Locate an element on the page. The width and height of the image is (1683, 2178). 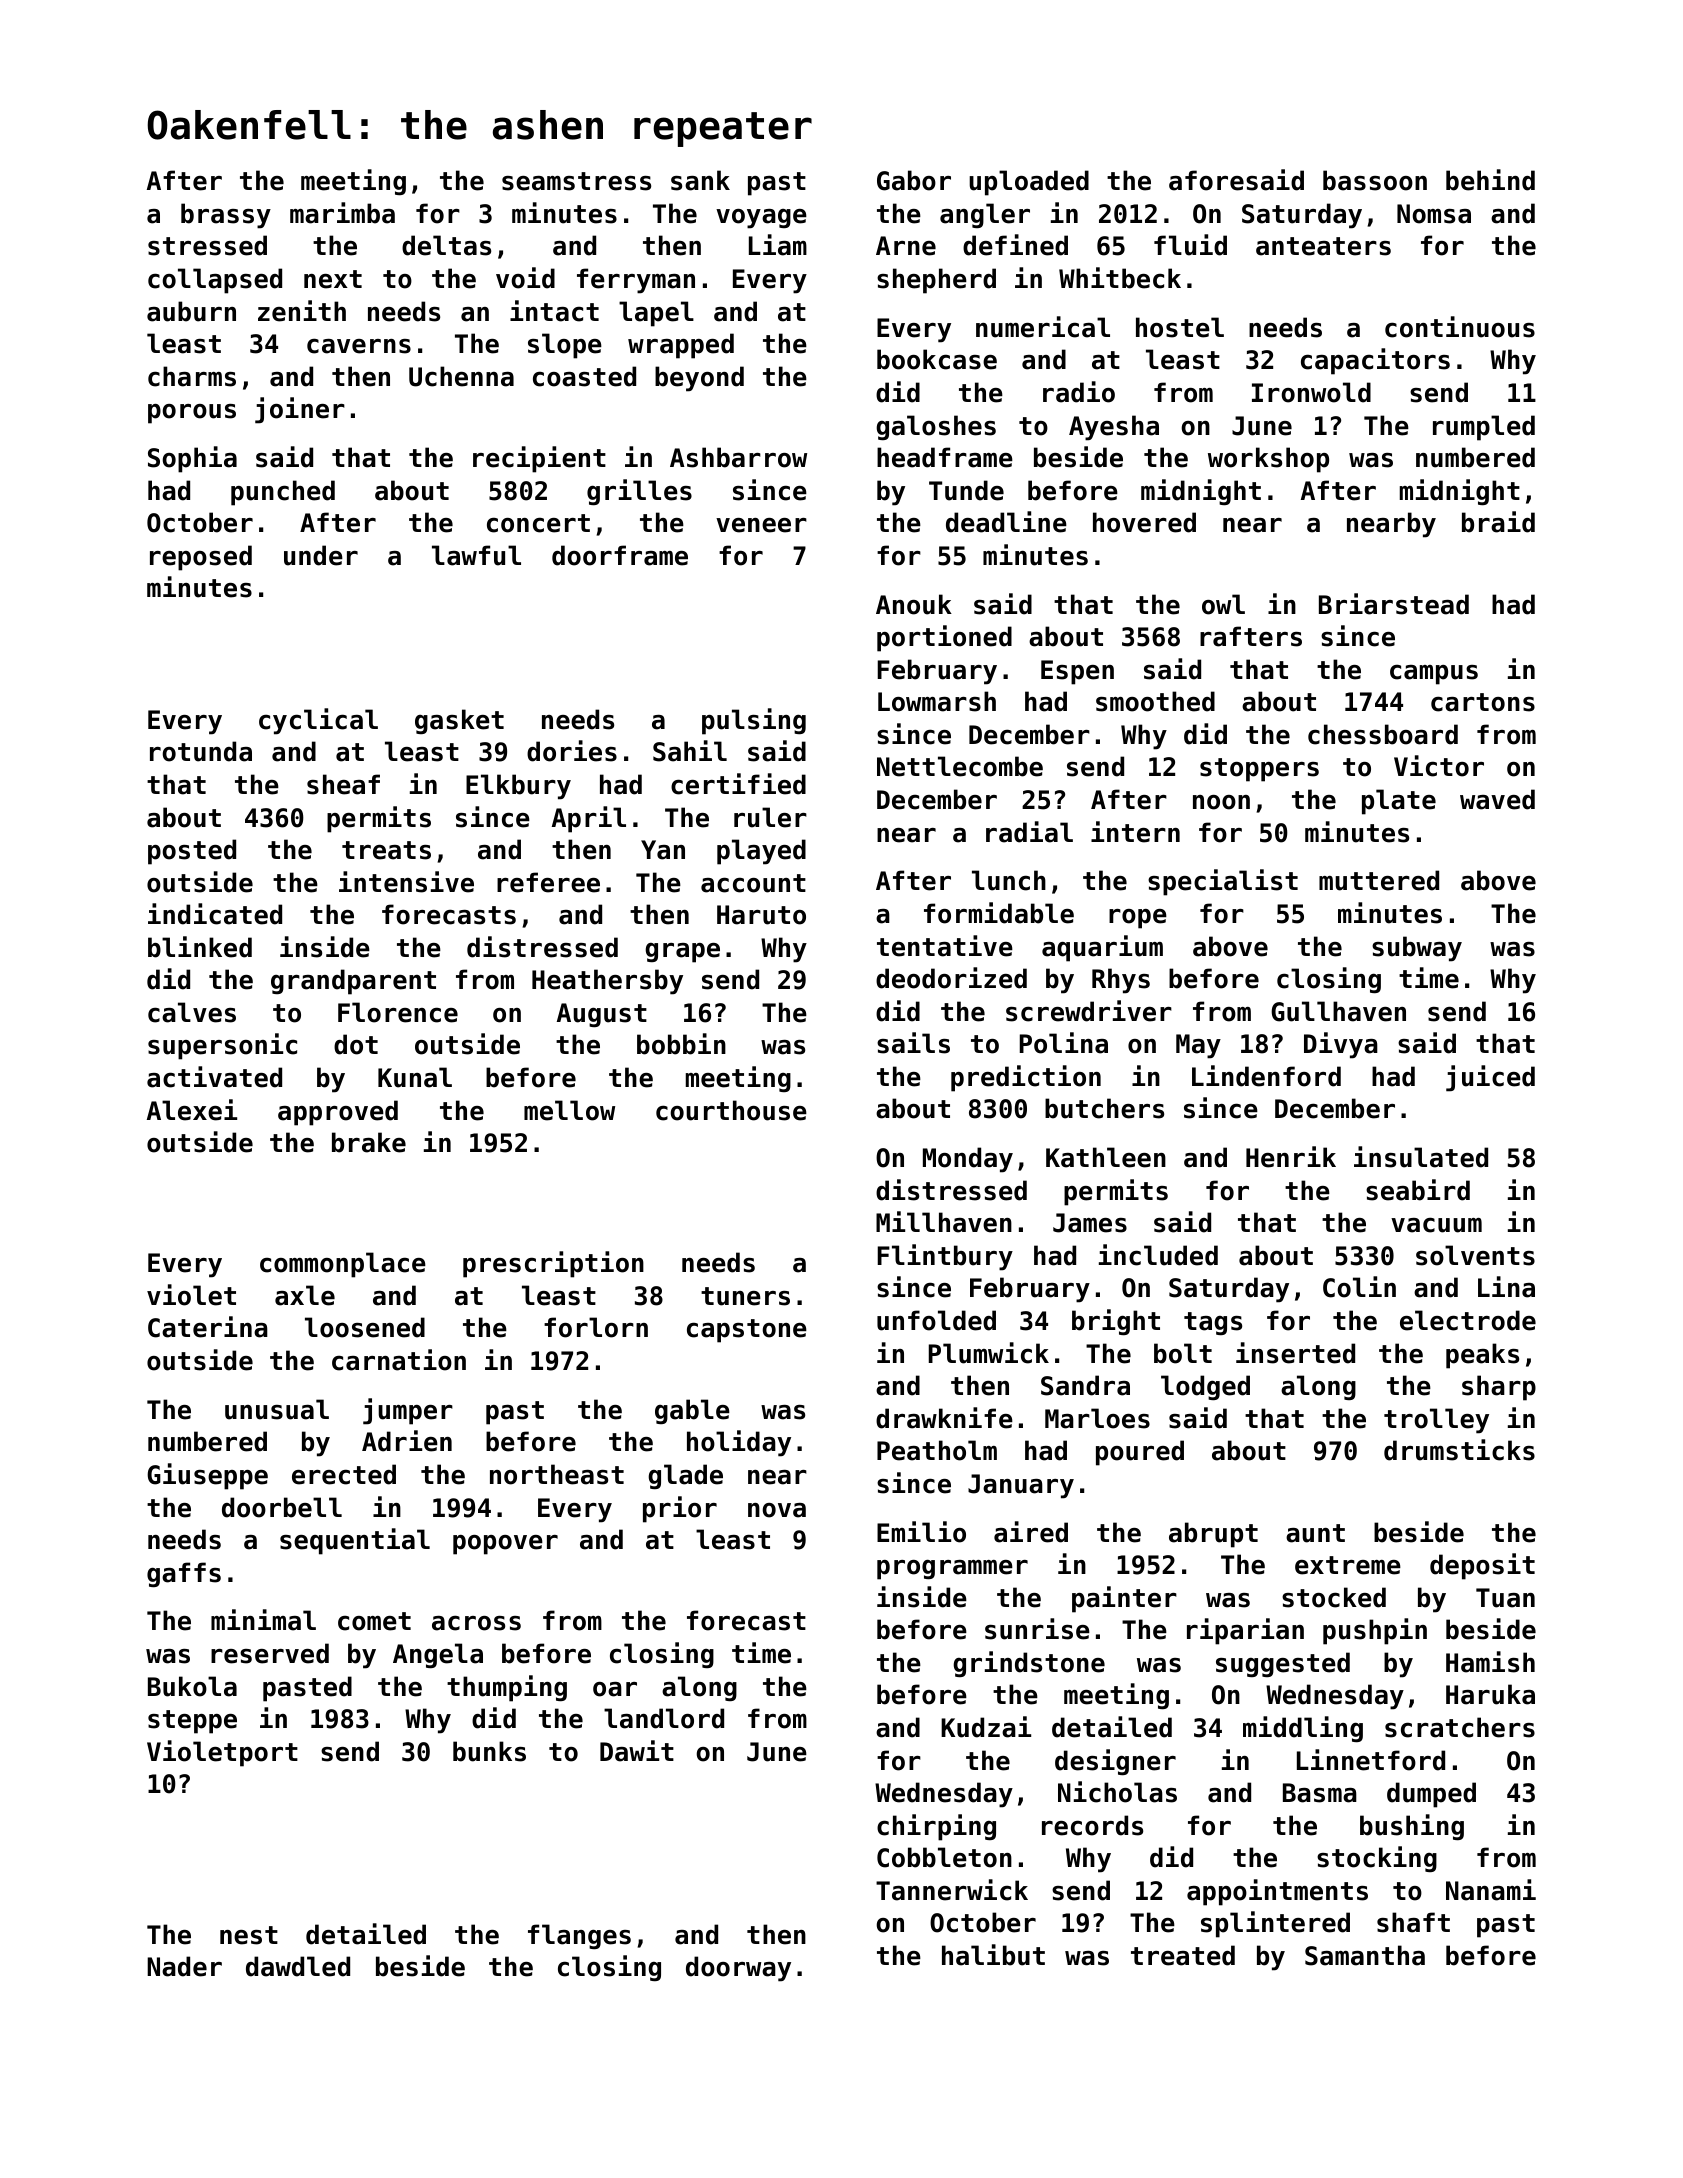
halibut is located at coordinates (993, 1955).
